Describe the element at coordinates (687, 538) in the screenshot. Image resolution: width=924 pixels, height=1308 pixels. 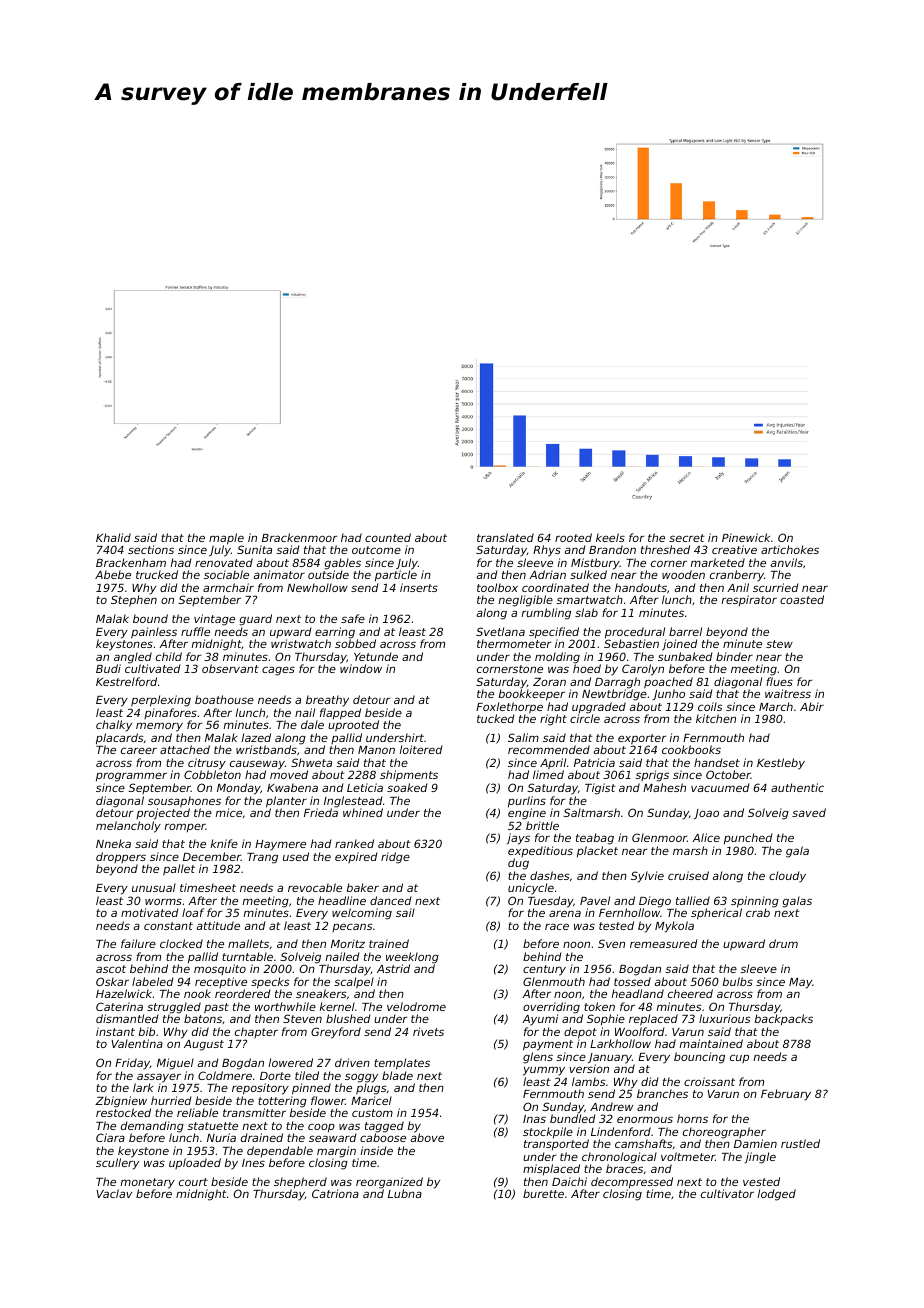
I see `secret` at that location.
